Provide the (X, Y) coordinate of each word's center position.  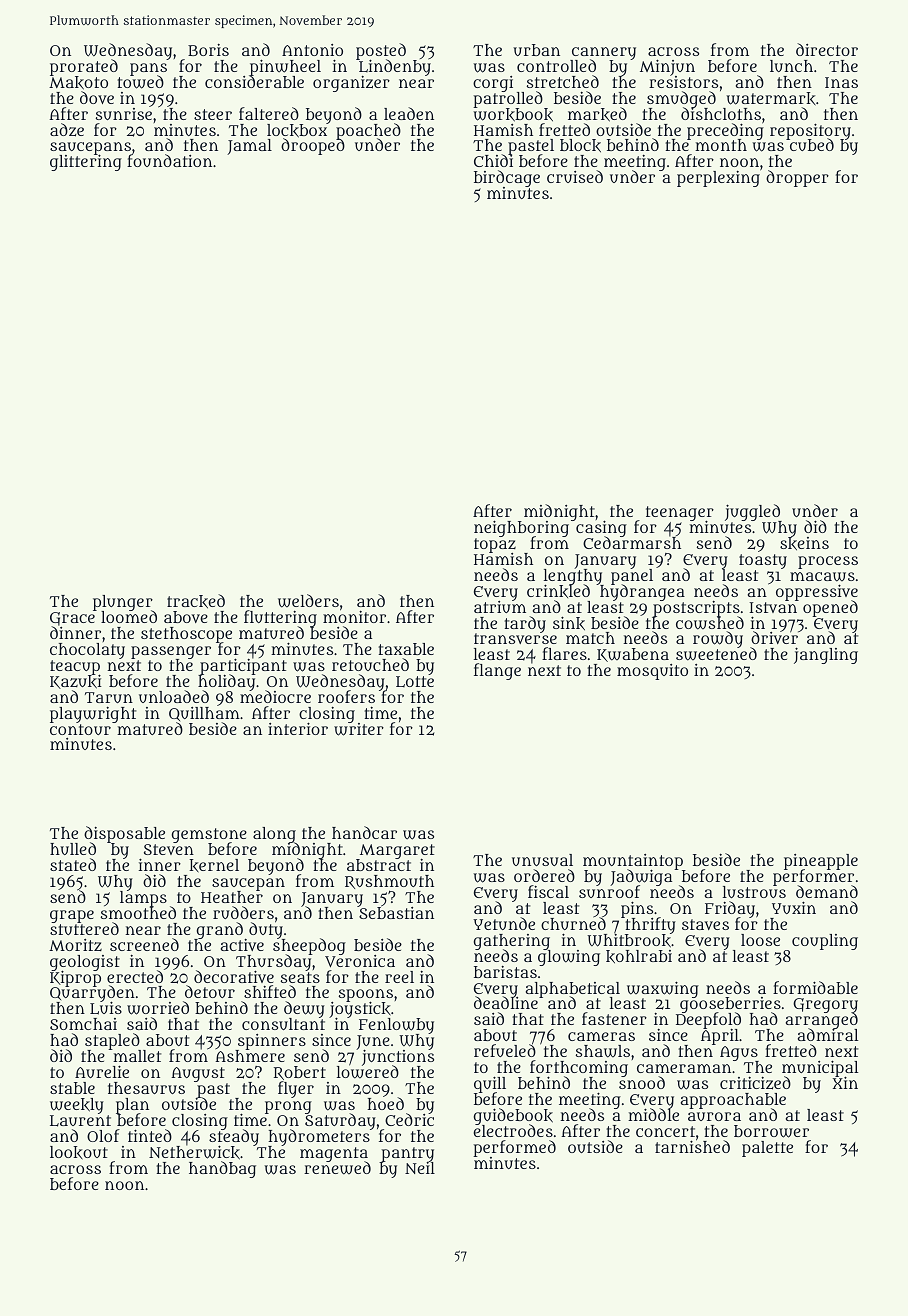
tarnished (692, 1147)
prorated (84, 67)
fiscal (548, 891)
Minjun (667, 67)
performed (514, 1148)
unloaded (174, 696)
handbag (222, 1169)
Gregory (825, 1006)
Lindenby (395, 68)
